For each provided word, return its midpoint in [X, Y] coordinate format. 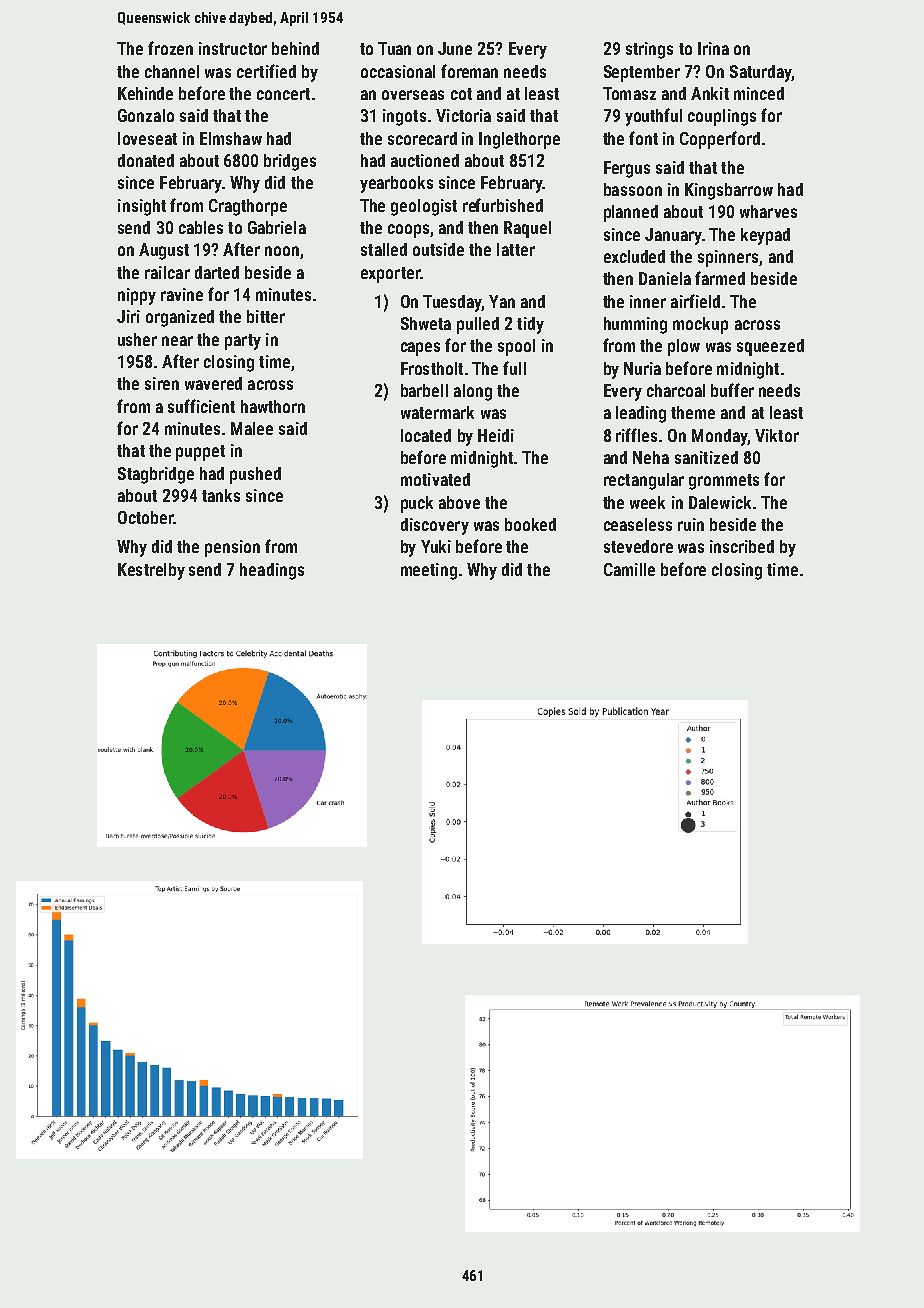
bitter [266, 316]
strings [649, 50]
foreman [469, 71]
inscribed [742, 546]
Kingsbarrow [729, 191]
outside [438, 249]
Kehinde [145, 93]
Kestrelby [151, 571]
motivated [435, 479]
